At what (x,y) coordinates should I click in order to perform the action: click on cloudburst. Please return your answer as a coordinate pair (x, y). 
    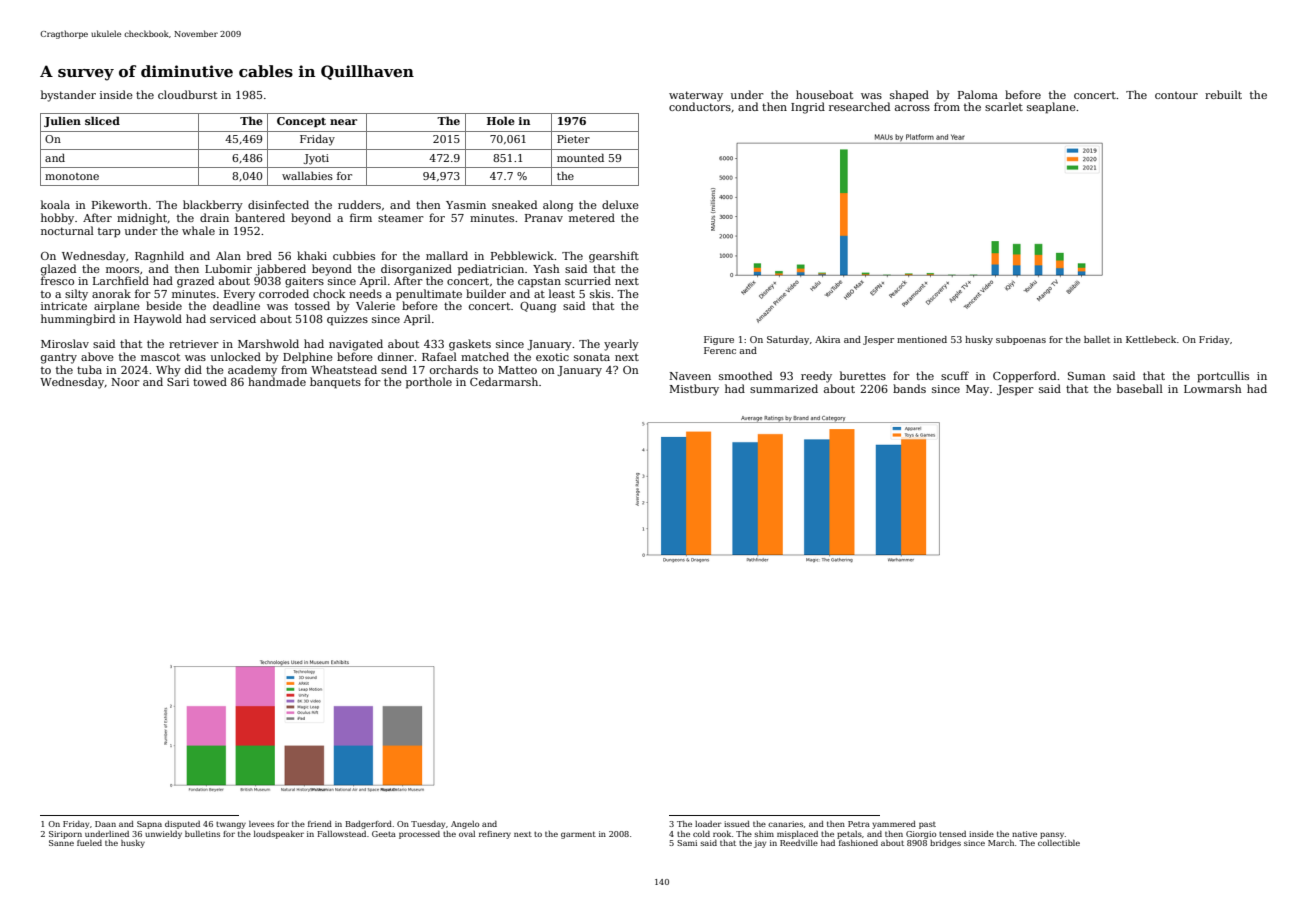
    Looking at the image, I should click on (187, 94).
